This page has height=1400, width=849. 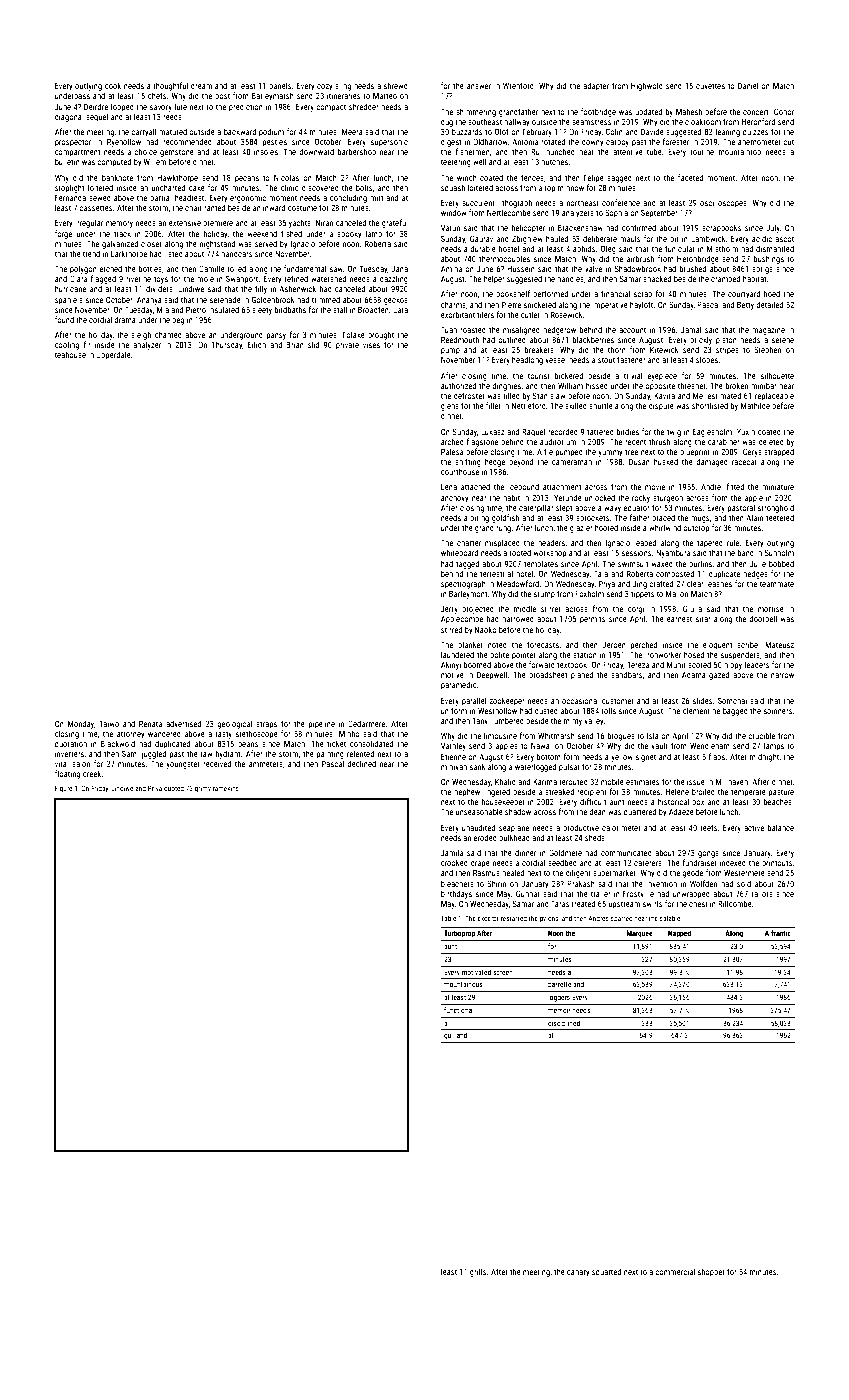 I want to click on quoted, so click(x=174, y=788).
